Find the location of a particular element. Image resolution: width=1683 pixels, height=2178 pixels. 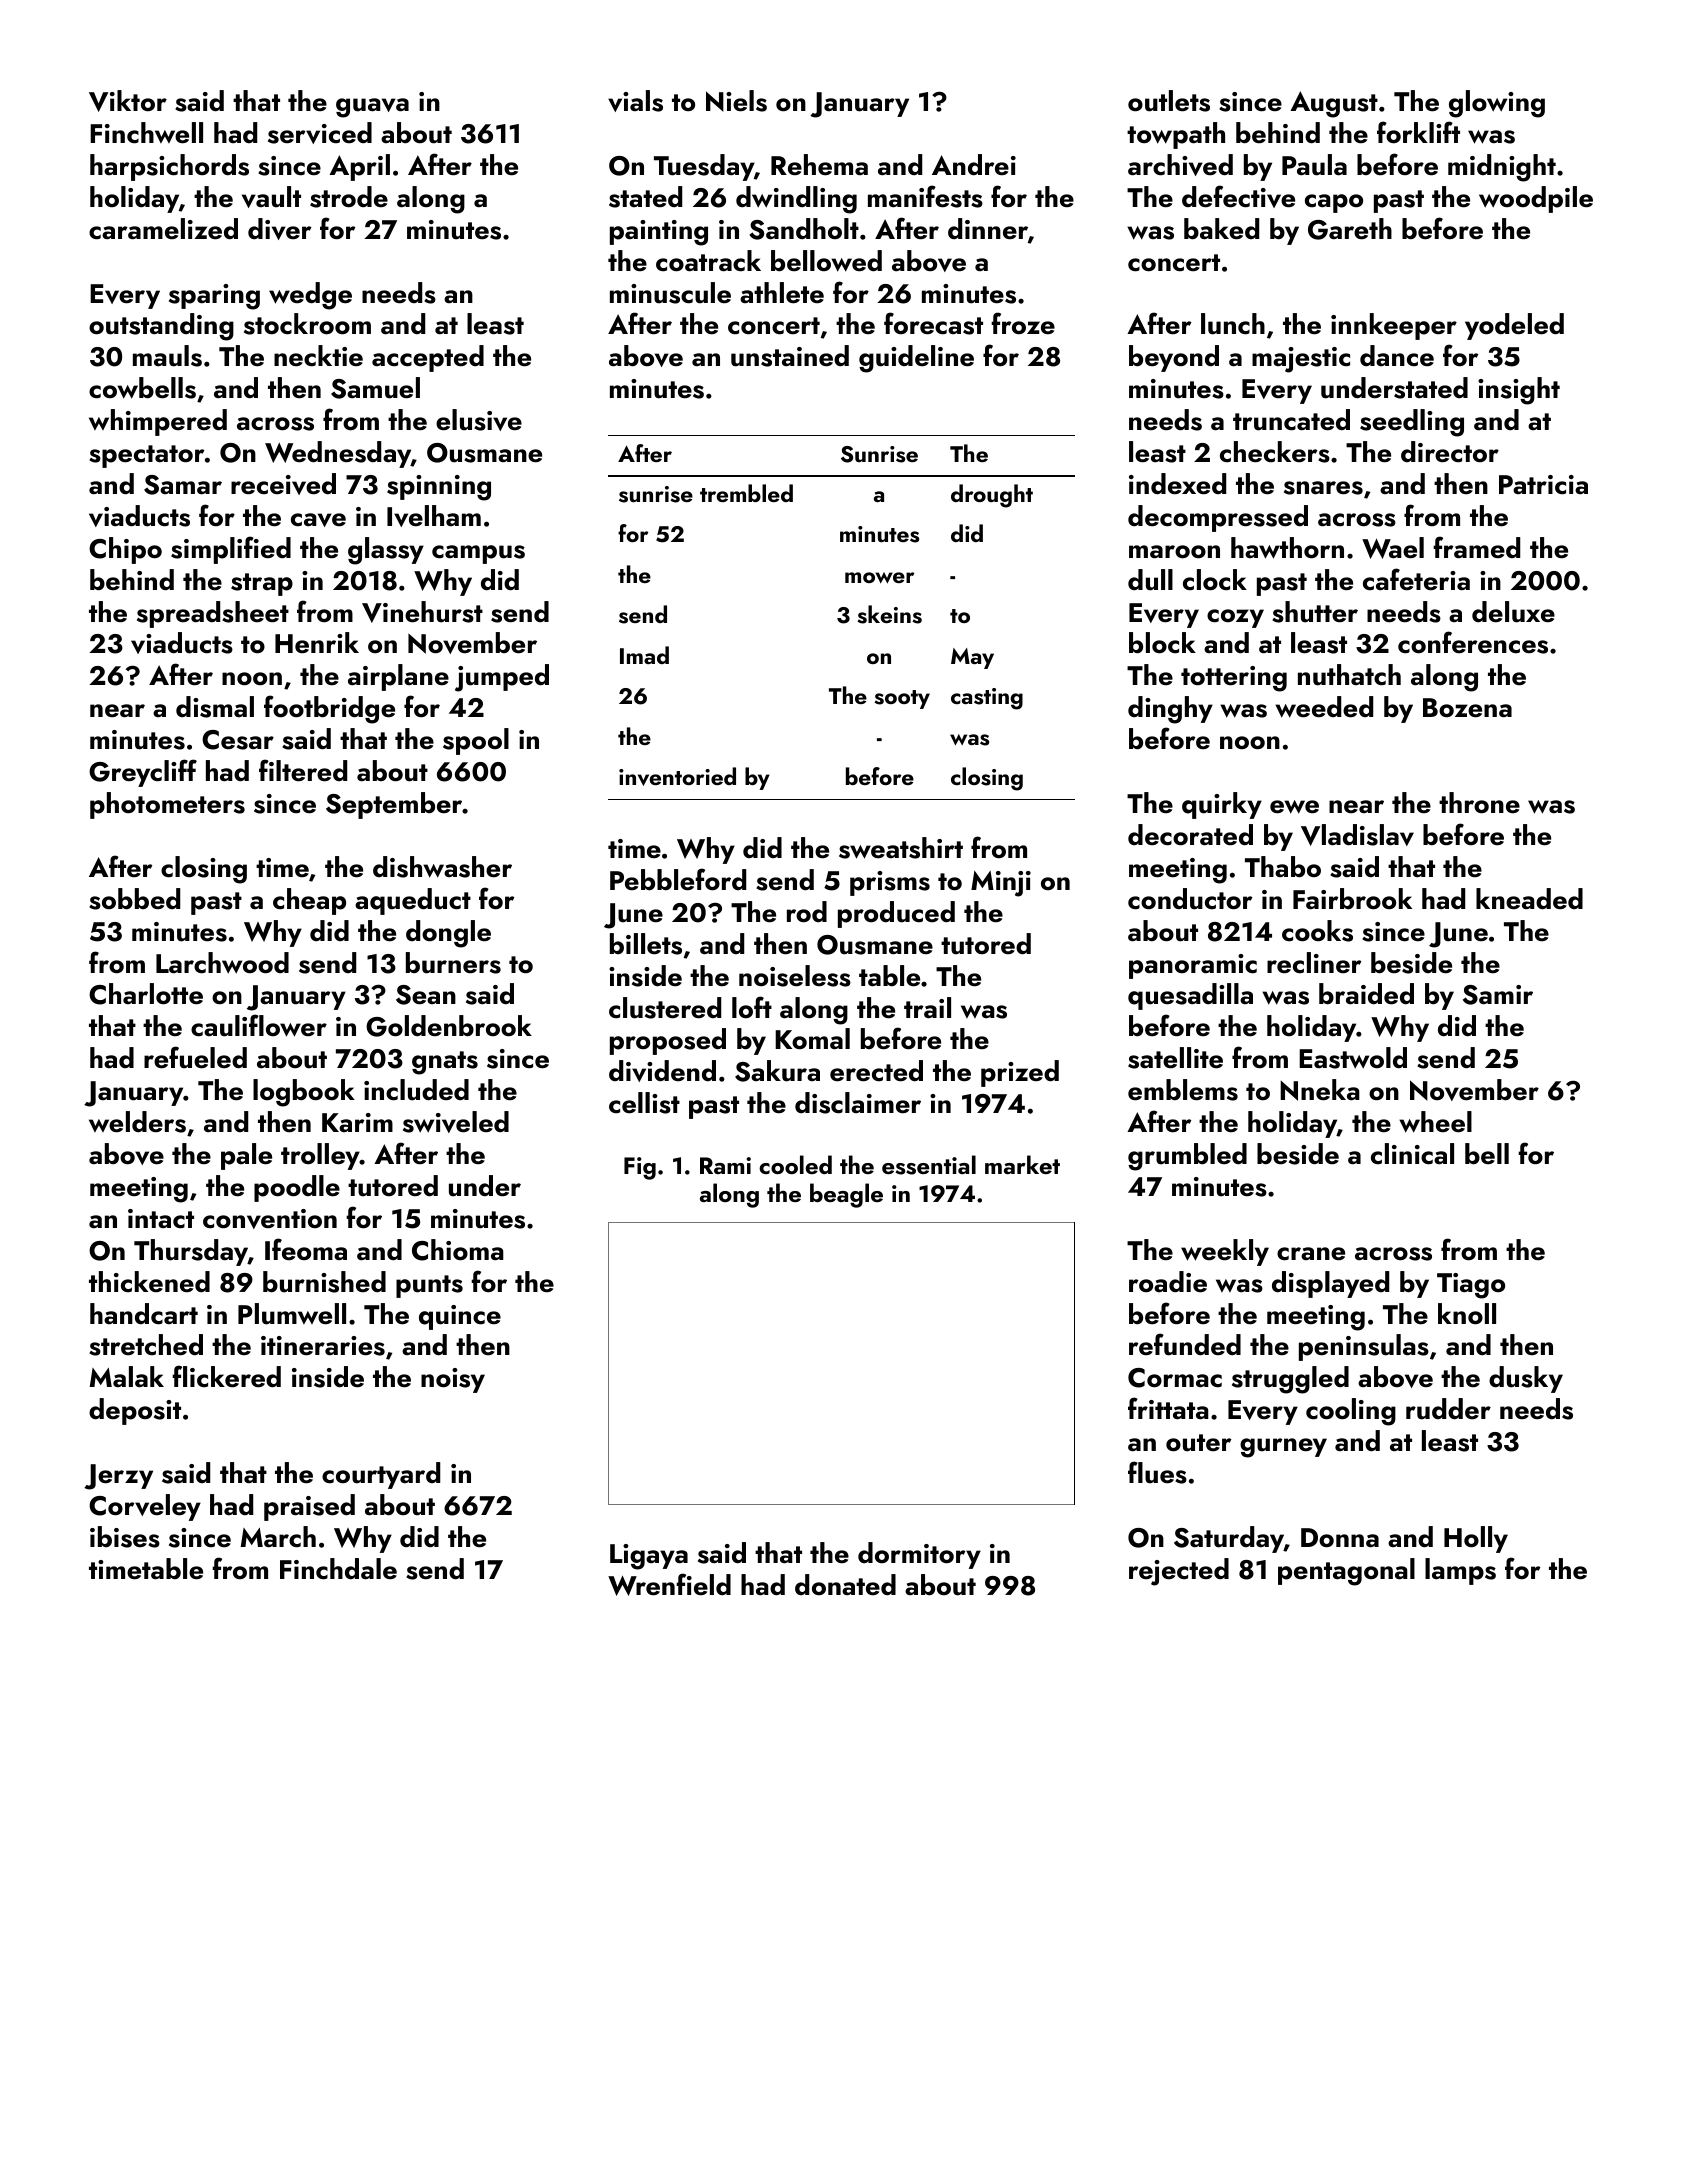

Samir is located at coordinates (1498, 995).
